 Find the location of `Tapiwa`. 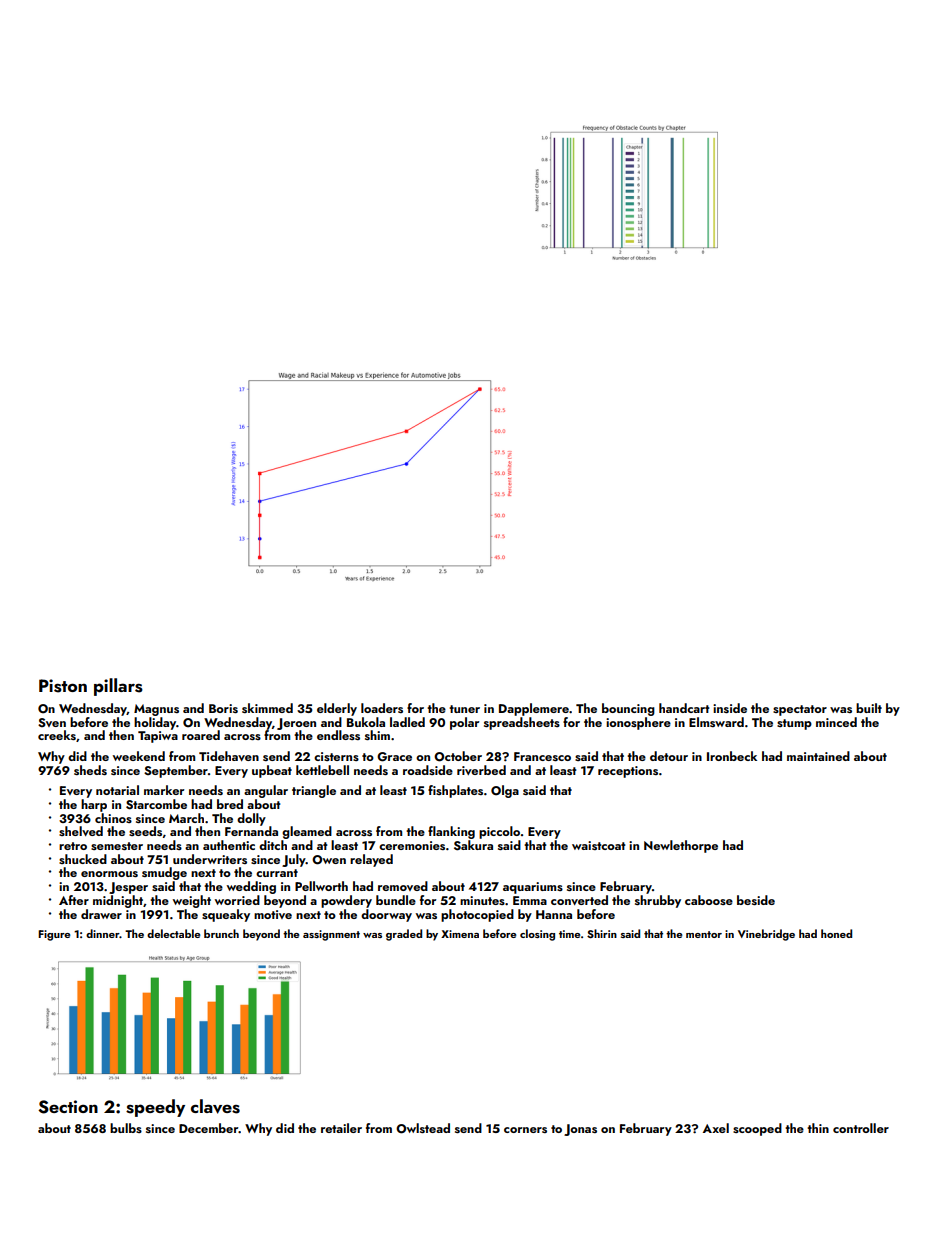

Tapiwa is located at coordinates (158, 737).
